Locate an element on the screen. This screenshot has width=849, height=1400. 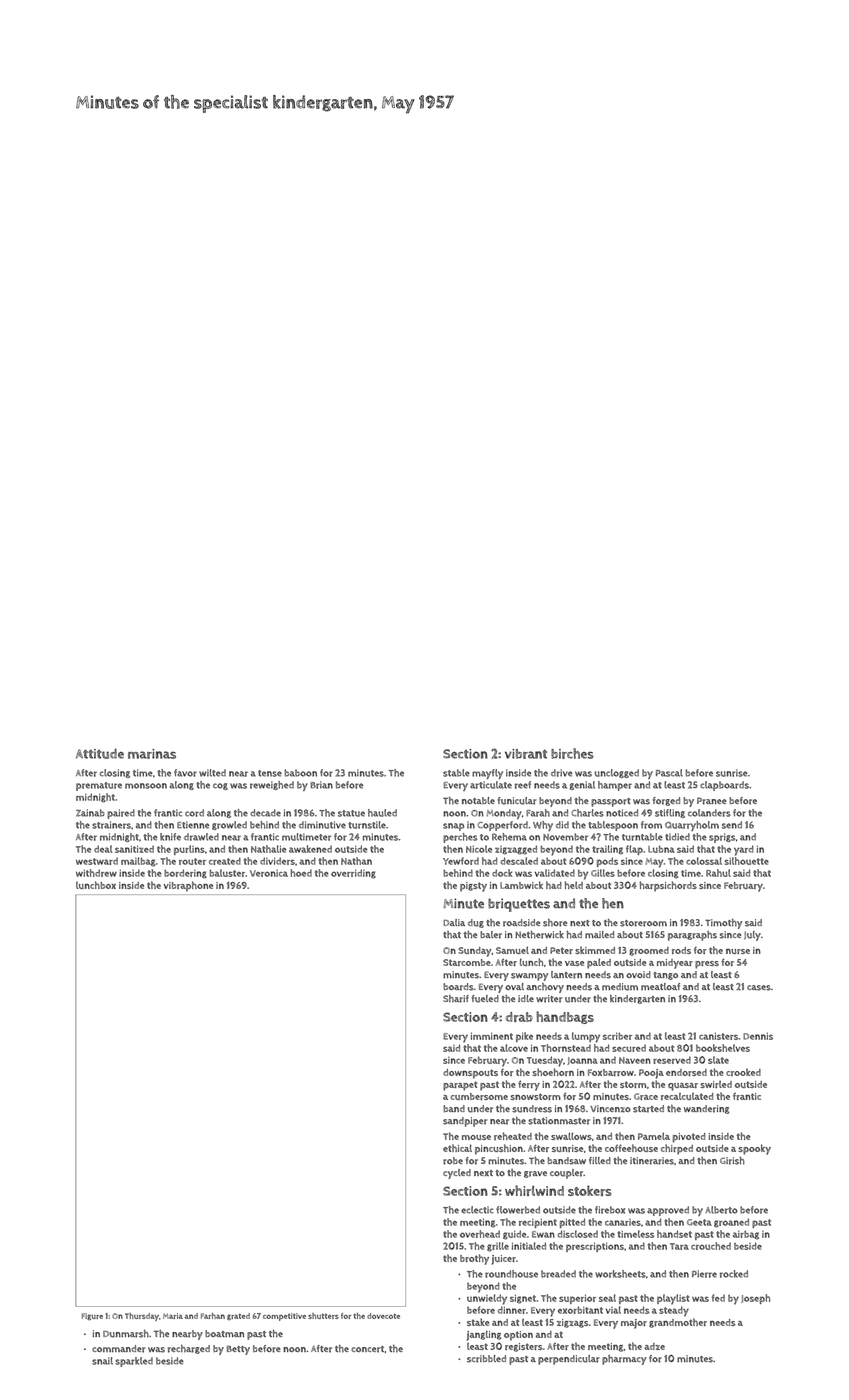
handset is located at coordinates (674, 1234).
